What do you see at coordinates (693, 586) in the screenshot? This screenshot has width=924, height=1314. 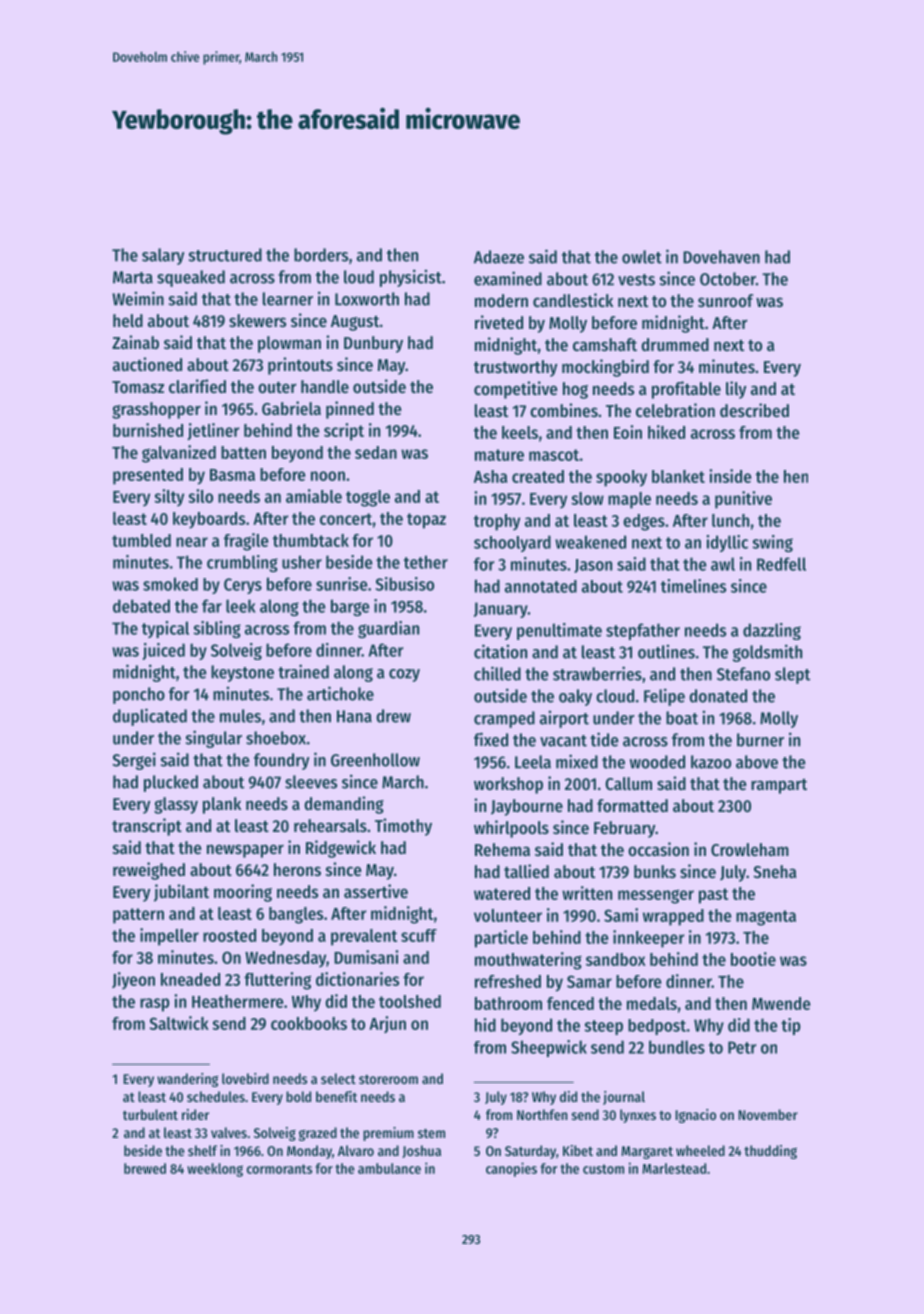 I see `timelines` at bounding box center [693, 586].
